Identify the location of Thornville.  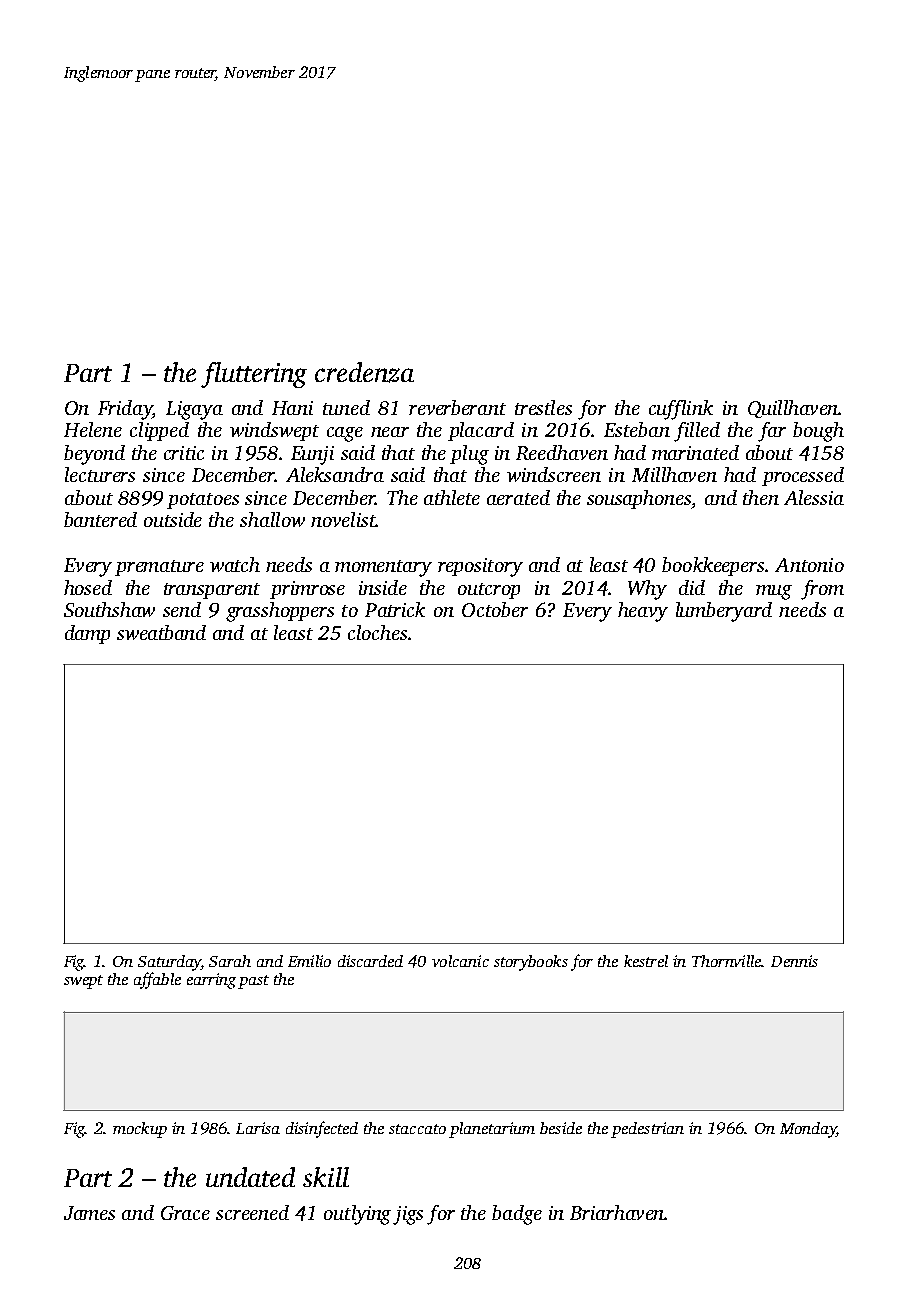
(727, 961).
